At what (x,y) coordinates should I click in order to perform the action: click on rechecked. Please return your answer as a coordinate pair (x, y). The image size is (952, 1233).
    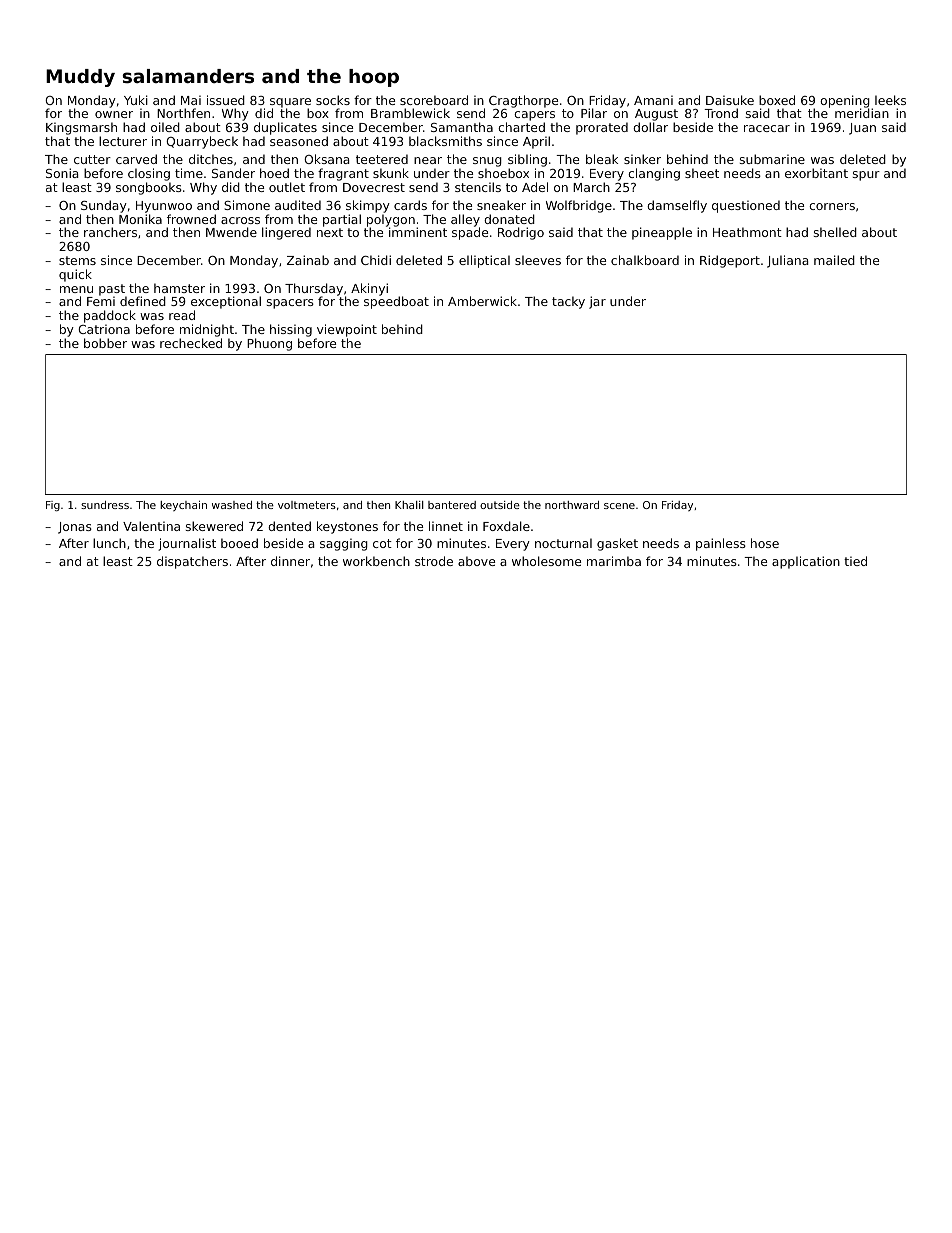
    Looking at the image, I should click on (191, 343).
